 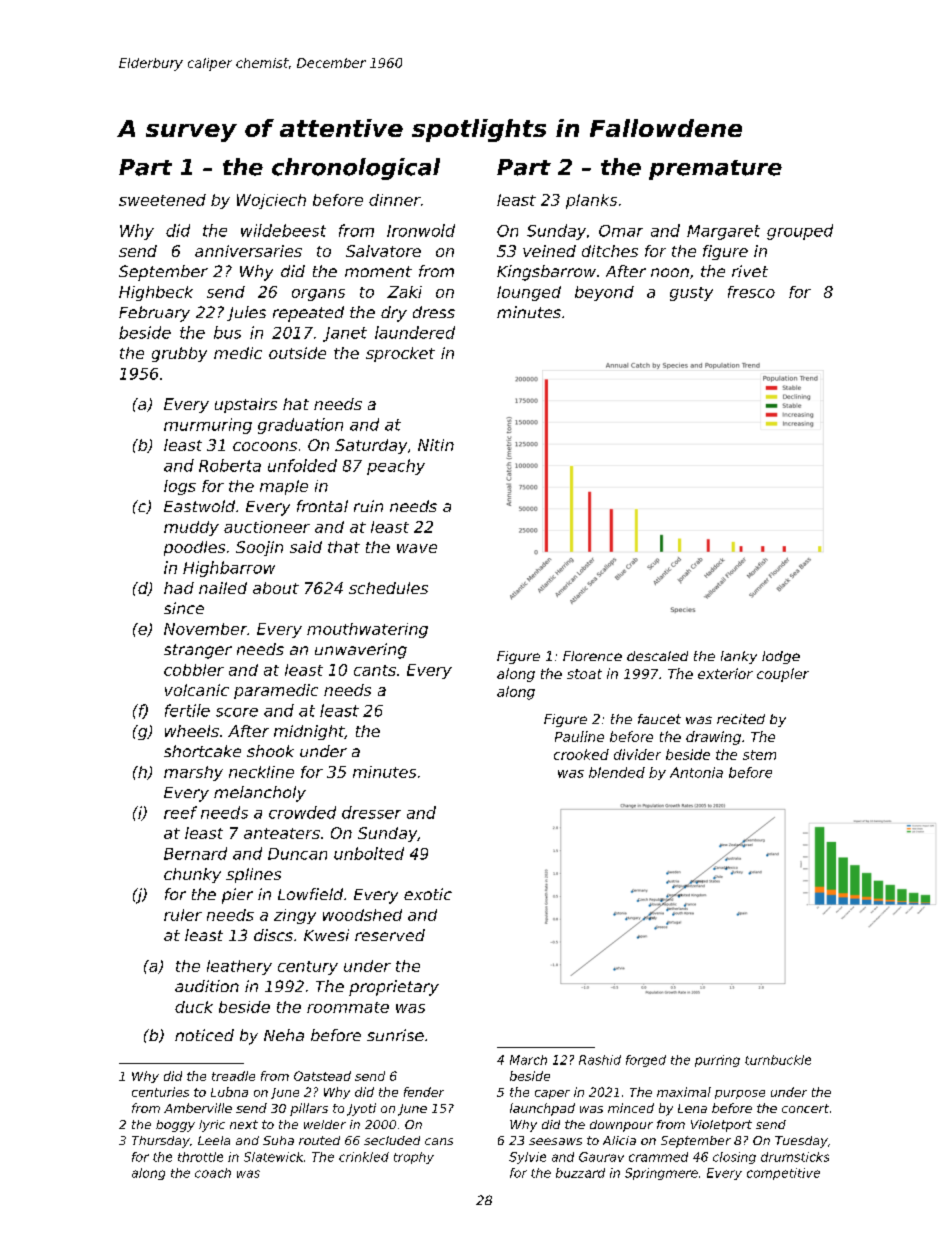 I want to click on sweetened, so click(x=162, y=200).
